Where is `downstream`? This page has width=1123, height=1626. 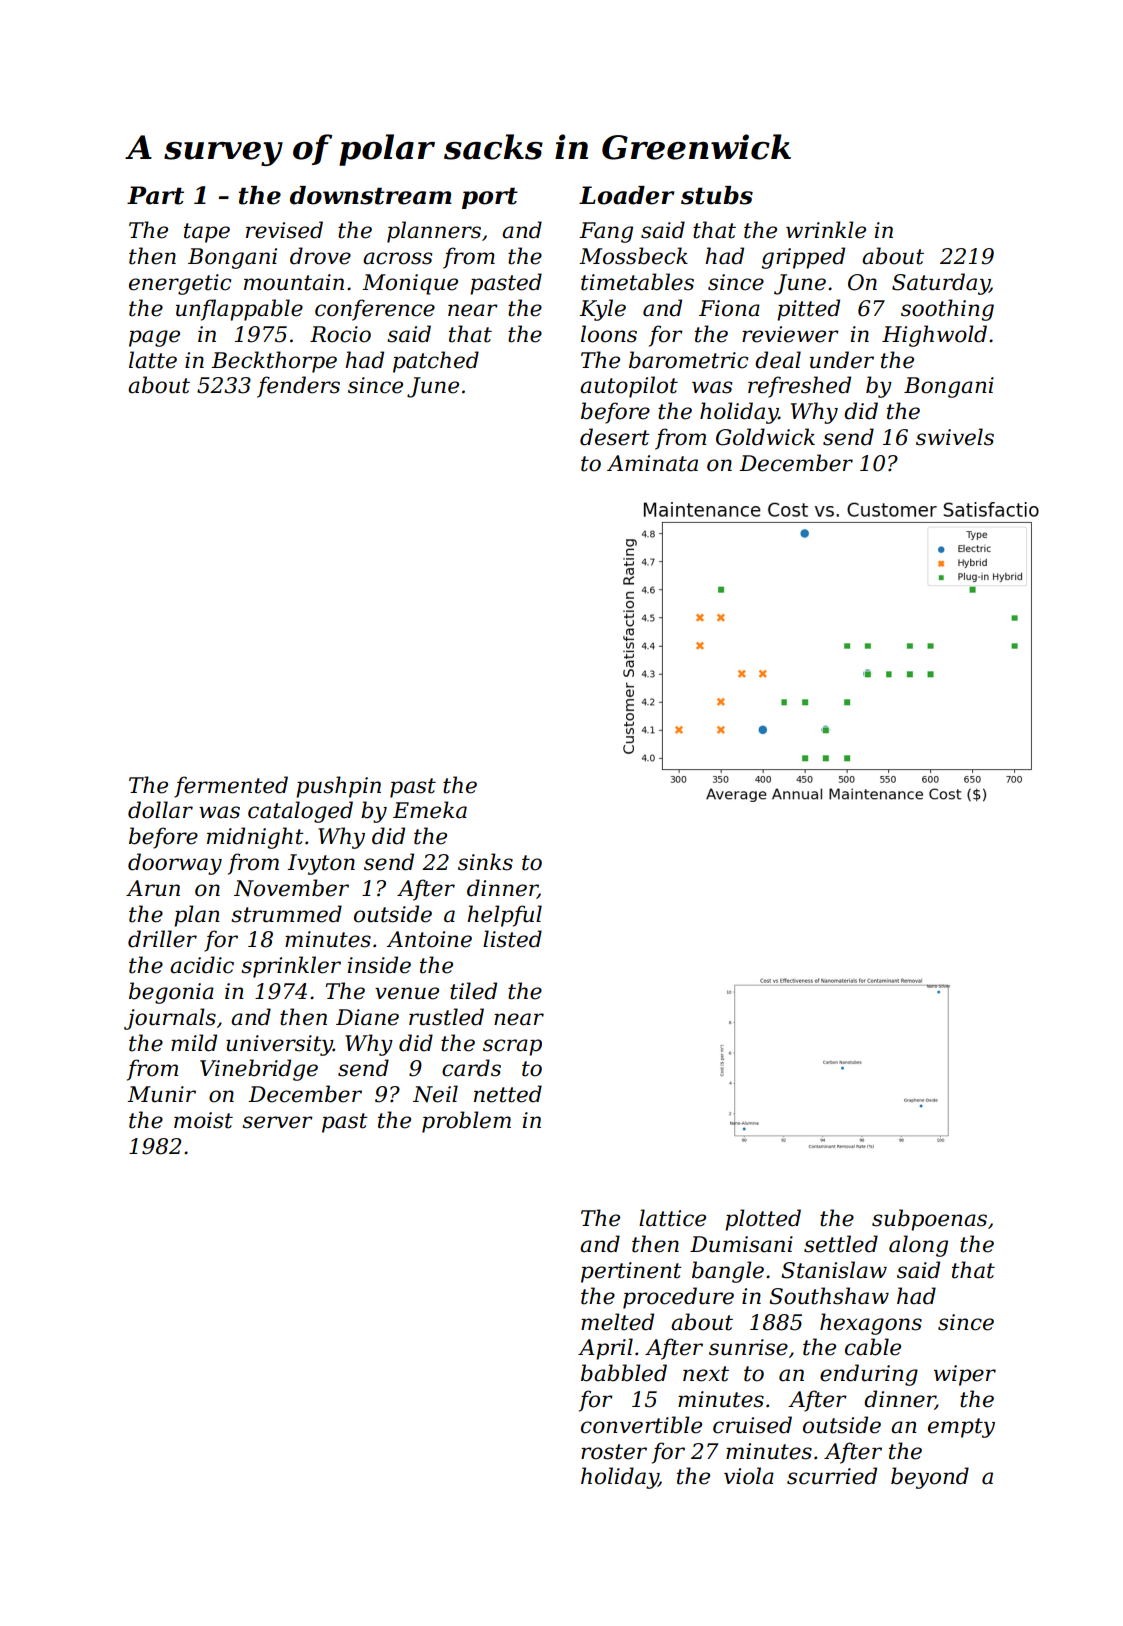
downstream is located at coordinates (371, 195).
